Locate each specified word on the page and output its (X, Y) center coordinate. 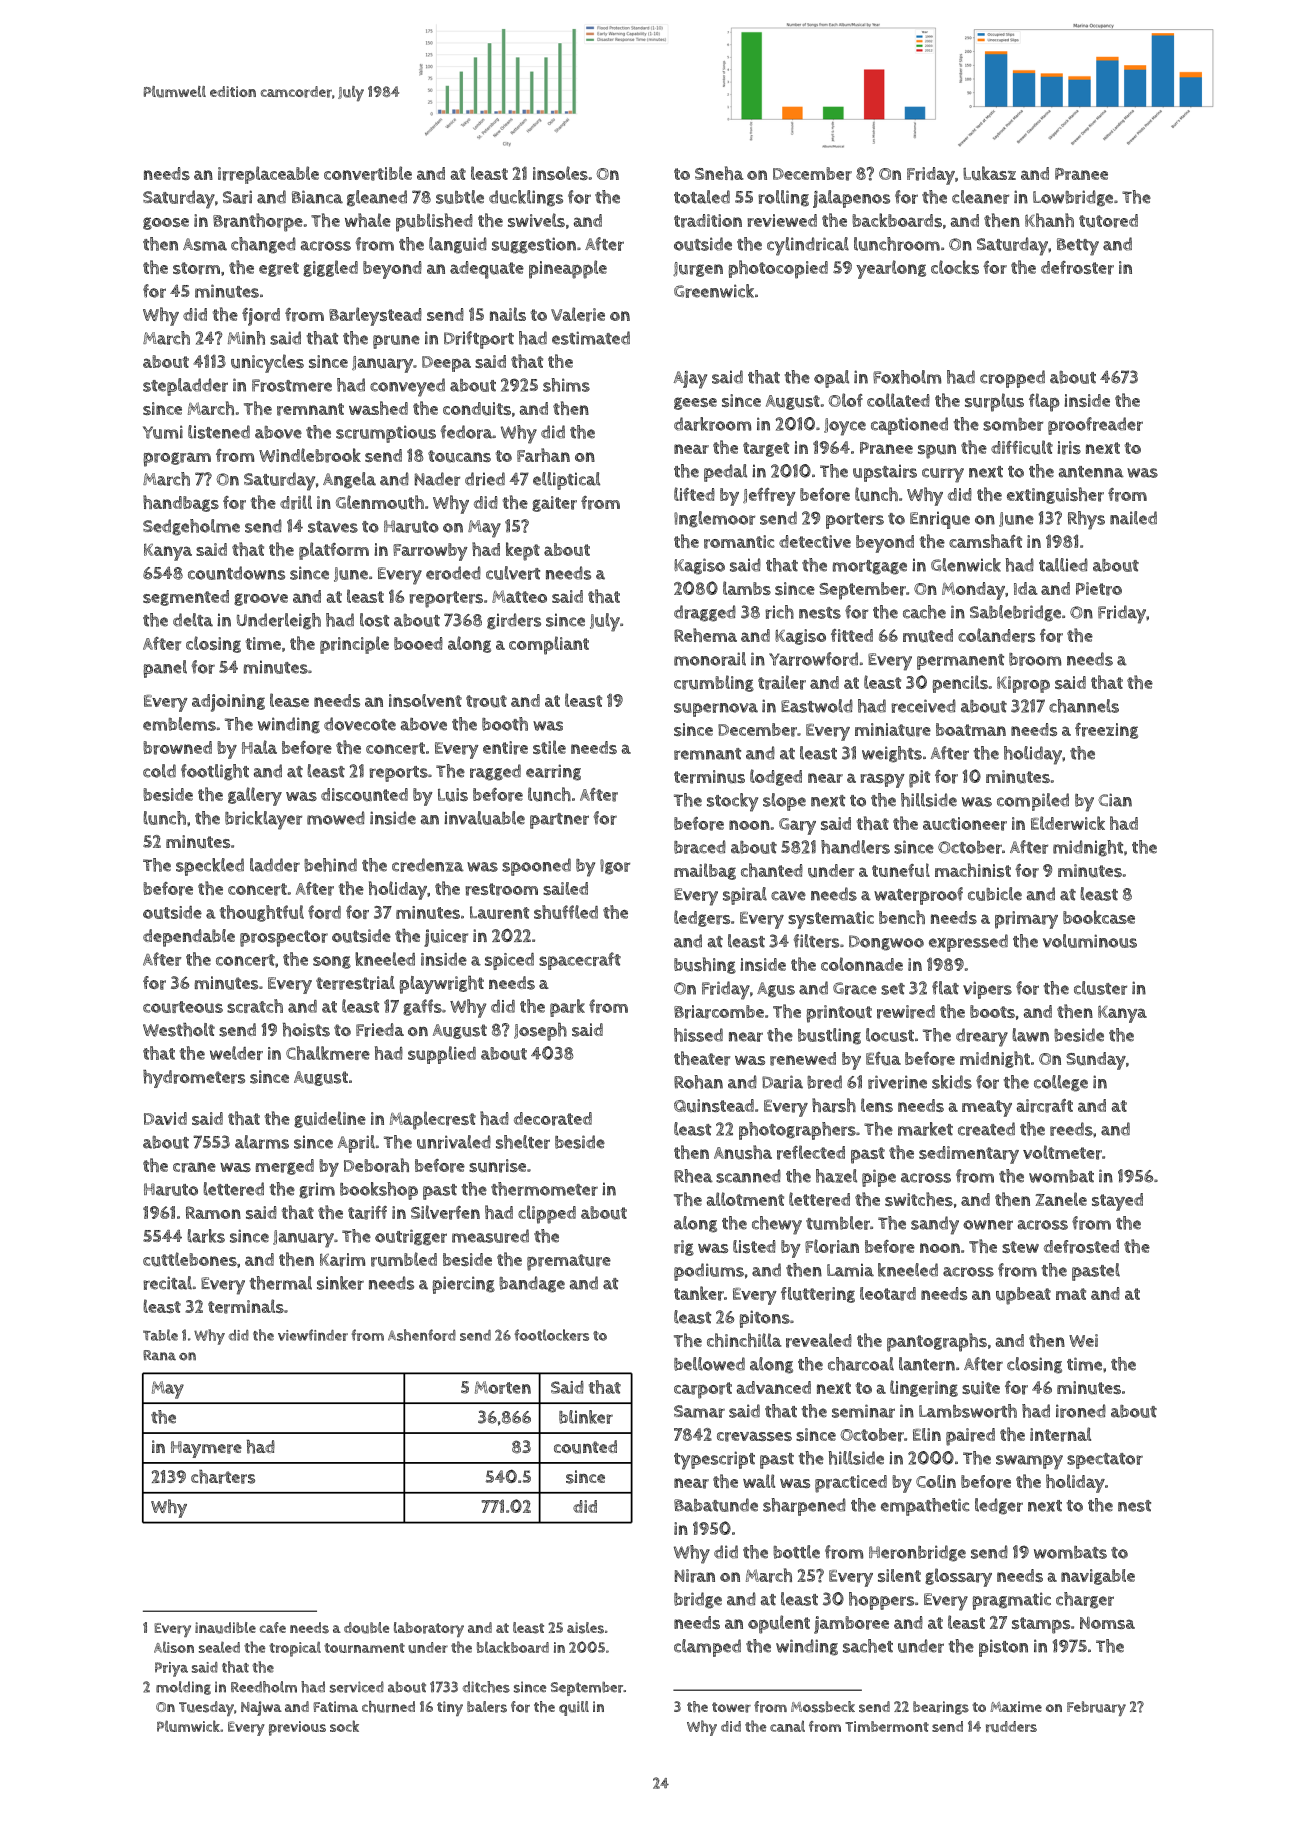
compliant (549, 645)
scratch (255, 1006)
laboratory (429, 1629)
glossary (958, 1577)
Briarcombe (719, 1012)
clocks (955, 267)
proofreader (1095, 426)
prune (396, 342)
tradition (708, 221)
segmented (186, 598)
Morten (503, 1387)
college (1061, 1083)
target (766, 449)
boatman (971, 729)
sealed (219, 1647)
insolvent (425, 700)
